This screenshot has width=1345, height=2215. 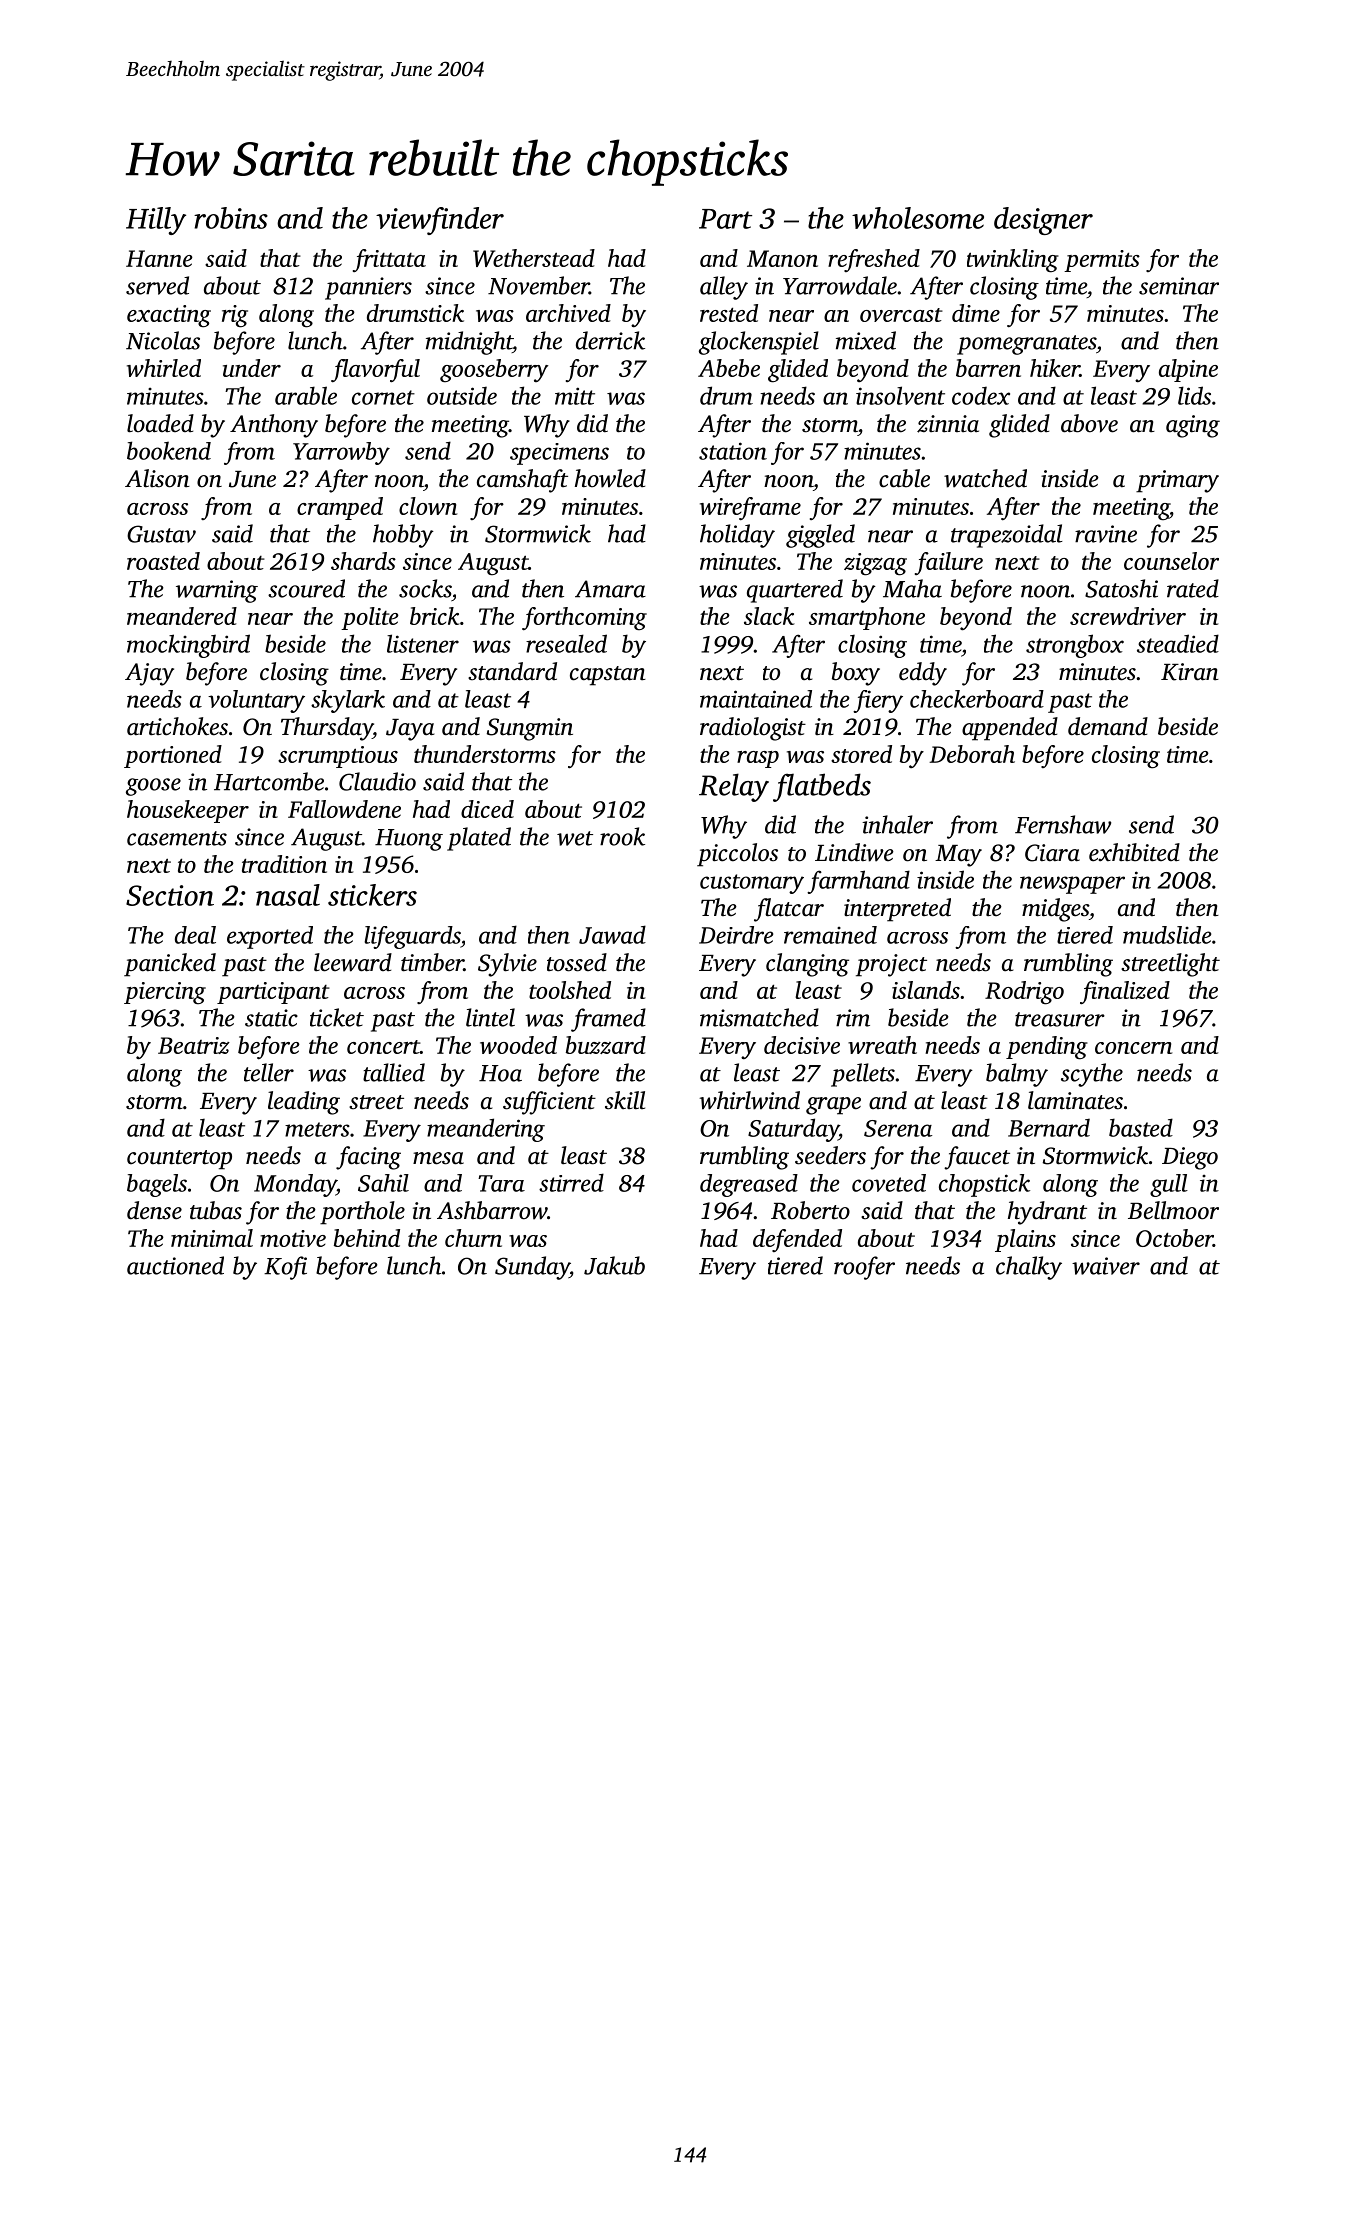 What do you see at coordinates (606, 1045) in the screenshot?
I see `buzzard` at bounding box center [606, 1045].
